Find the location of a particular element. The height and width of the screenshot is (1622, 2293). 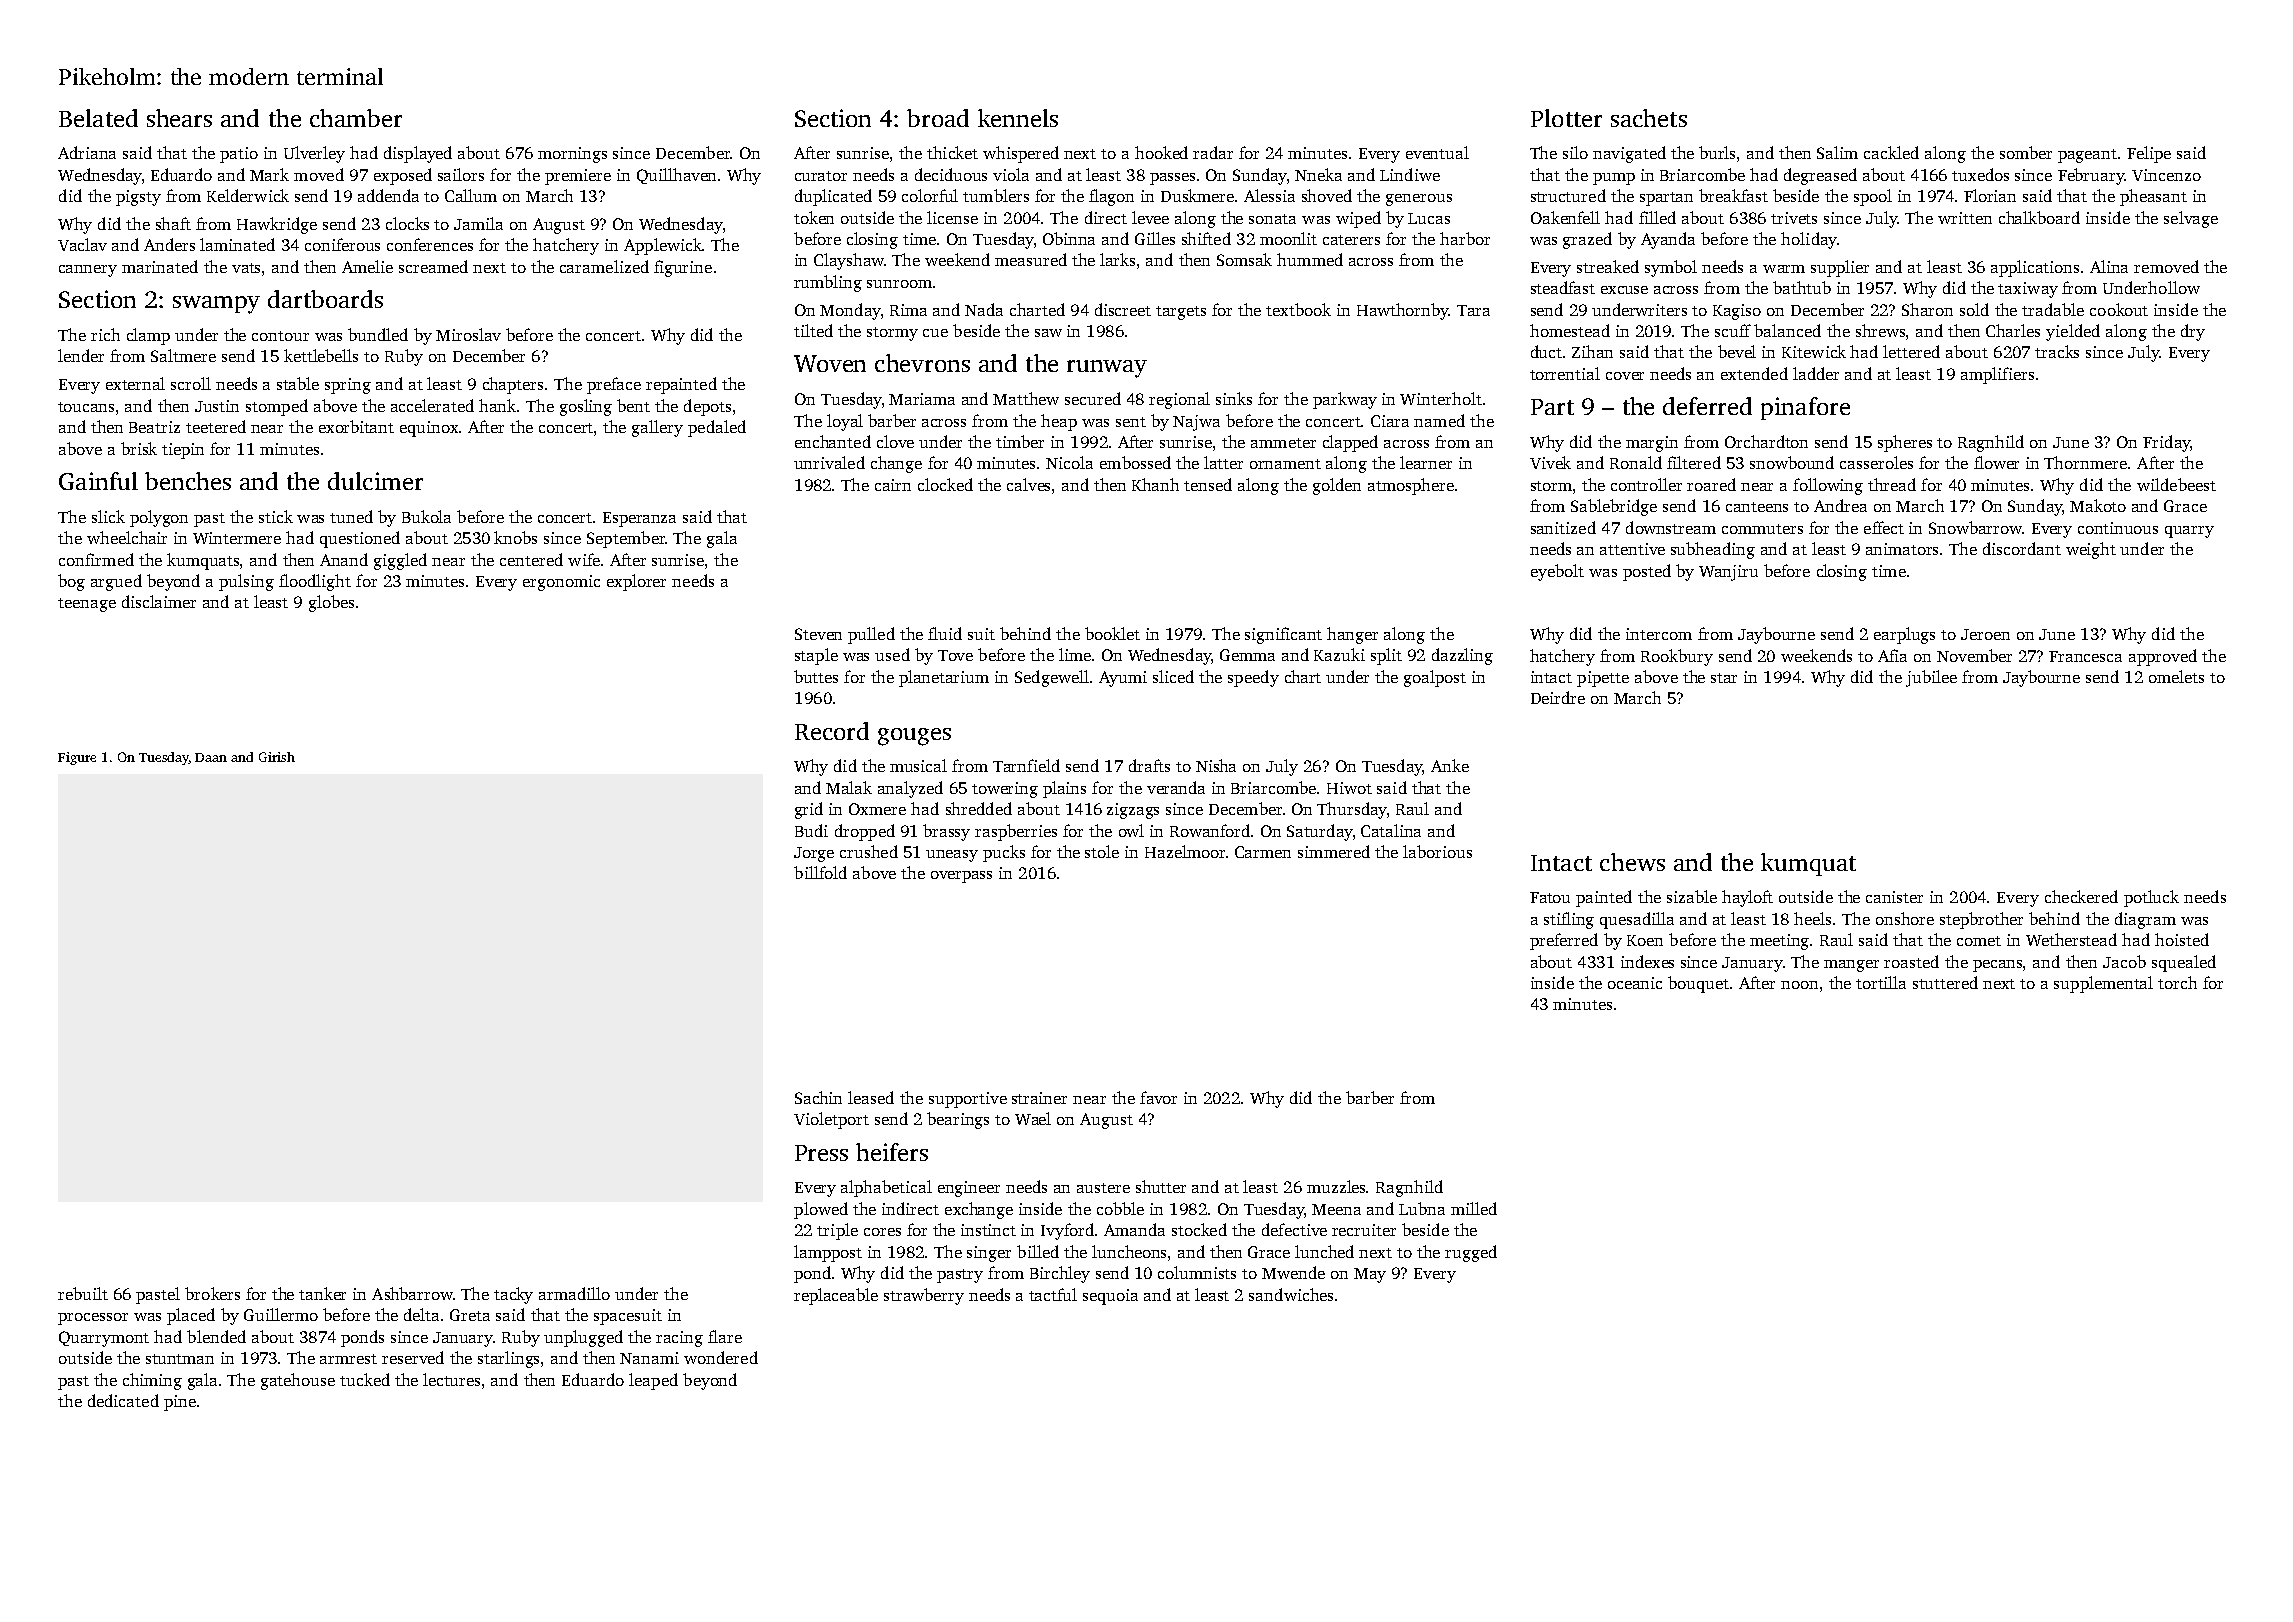

sandwiches is located at coordinates (1291, 1294).
